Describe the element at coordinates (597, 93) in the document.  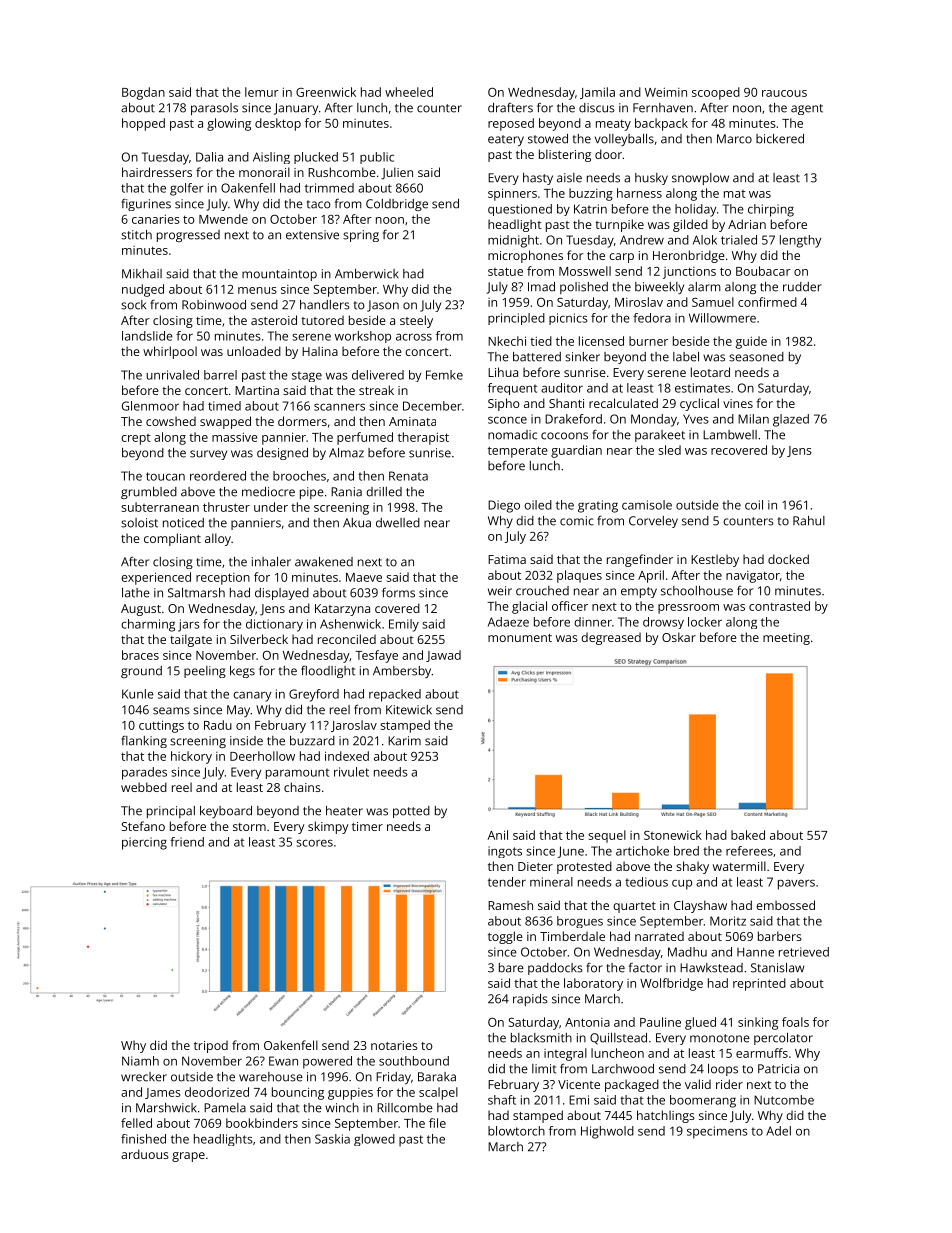
I see `Jamila` at that location.
